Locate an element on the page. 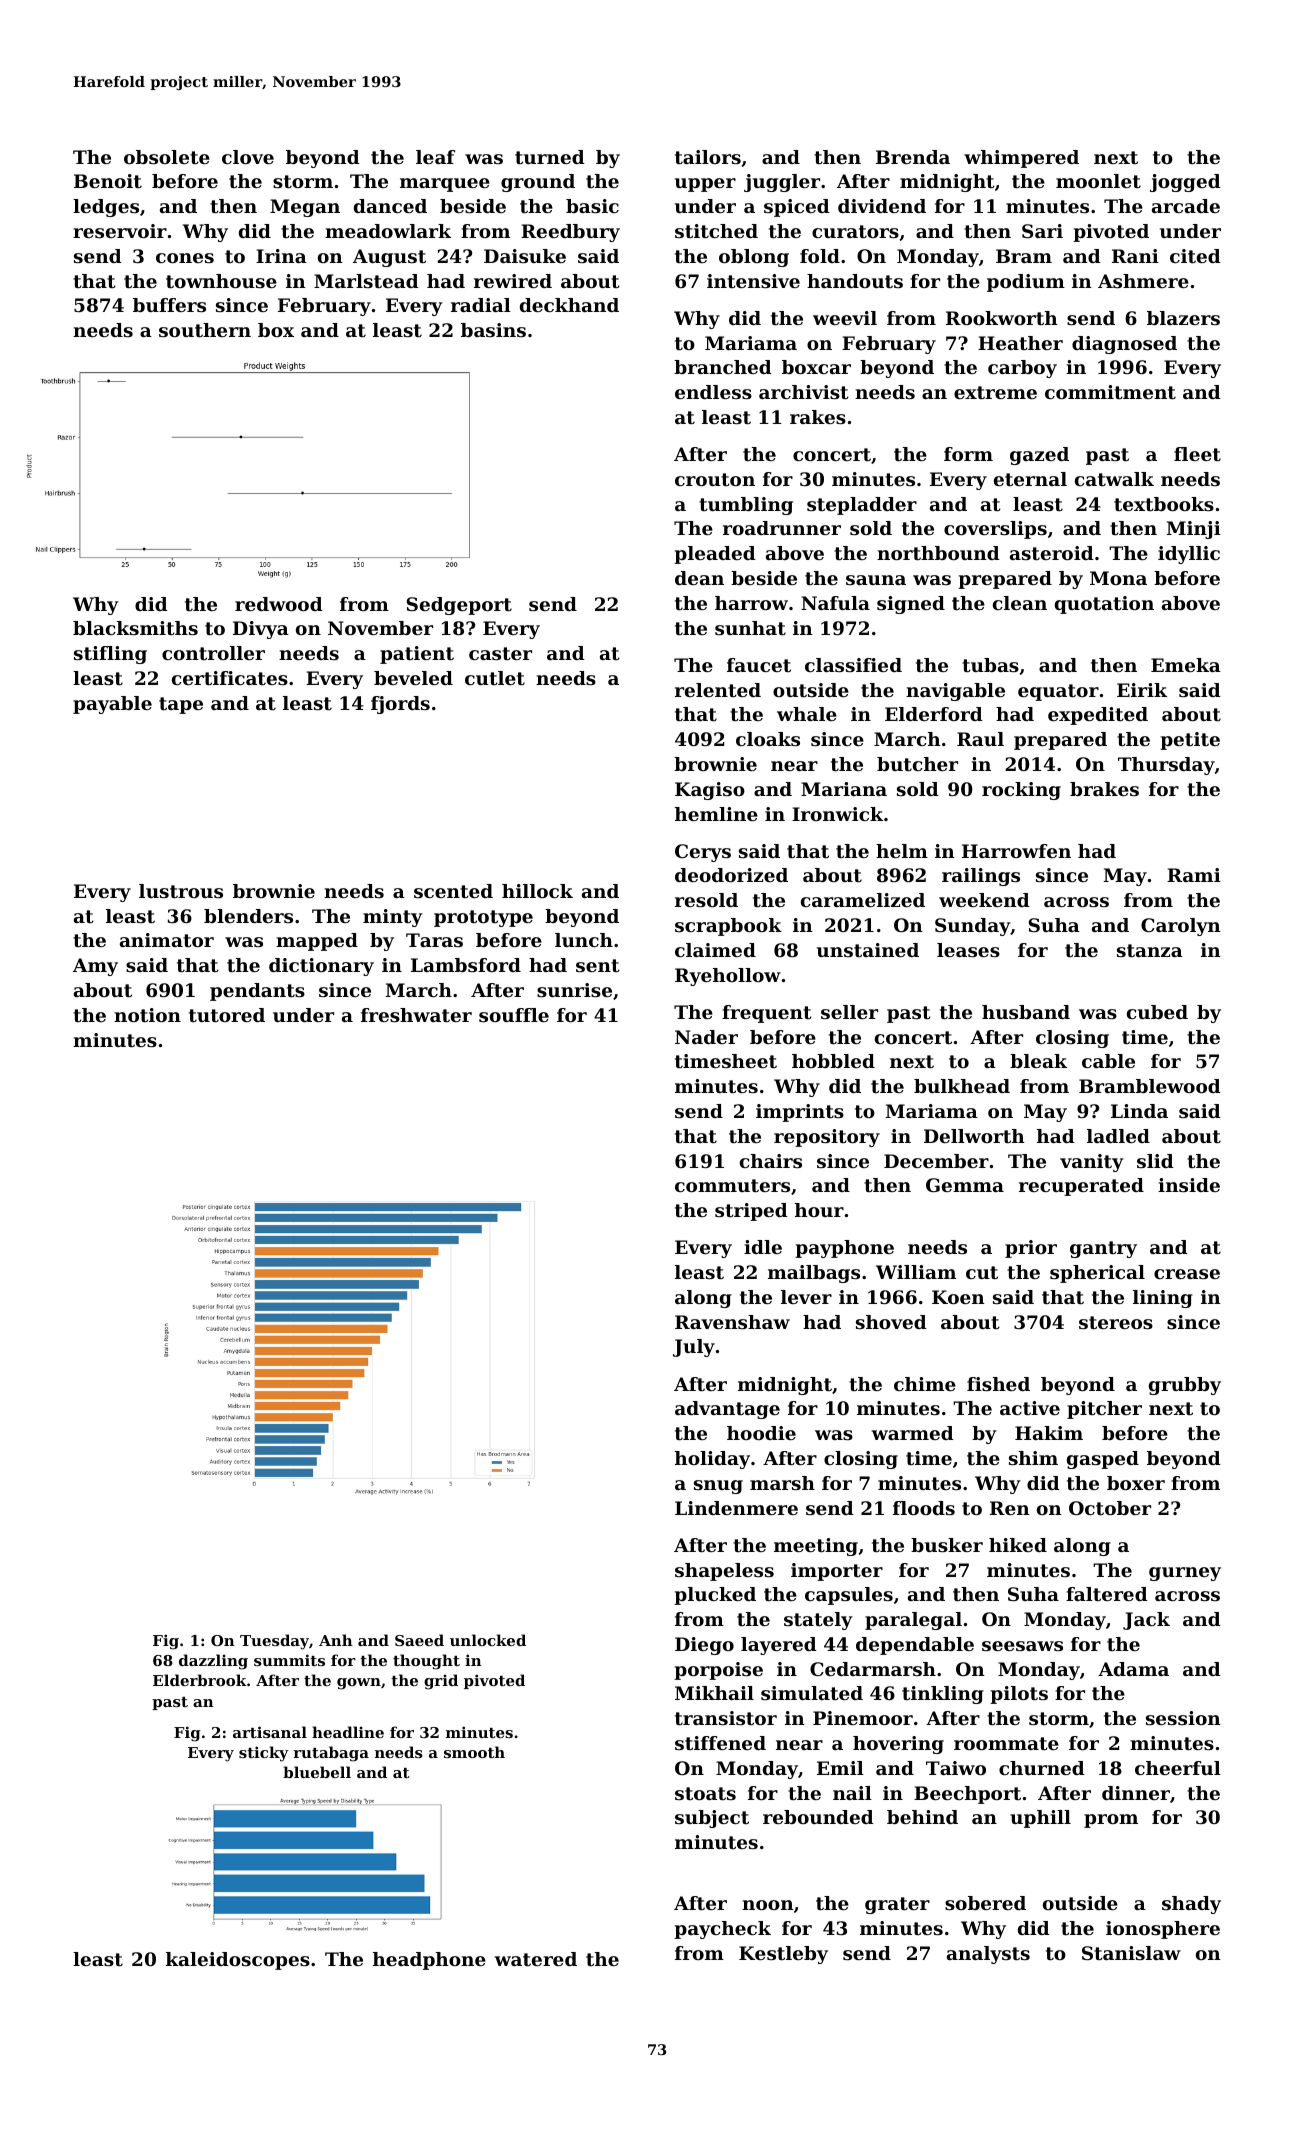 This image has width=1294, height=2131. shim is located at coordinates (1033, 1458).
